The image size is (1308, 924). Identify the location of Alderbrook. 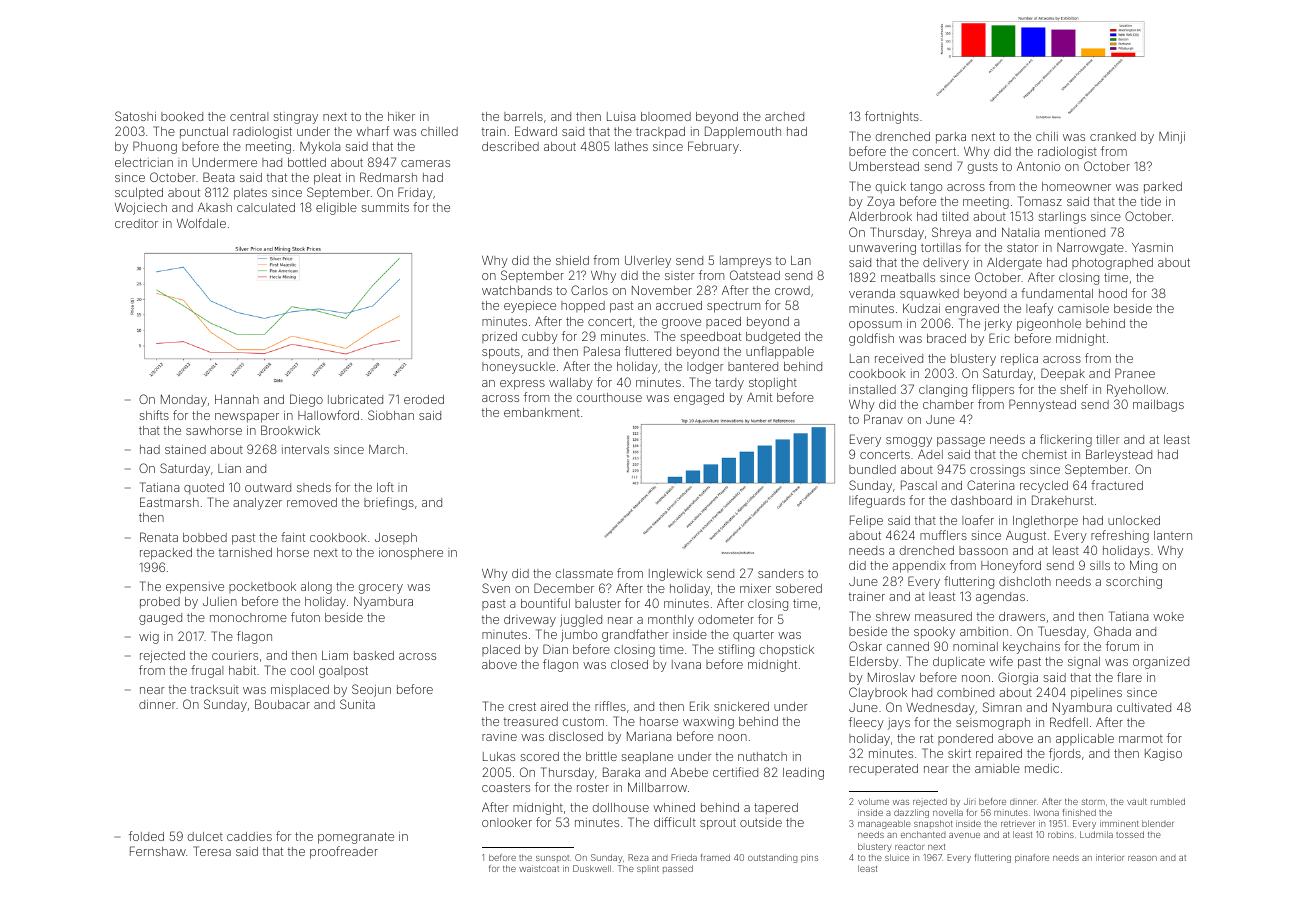
(880, 216).
